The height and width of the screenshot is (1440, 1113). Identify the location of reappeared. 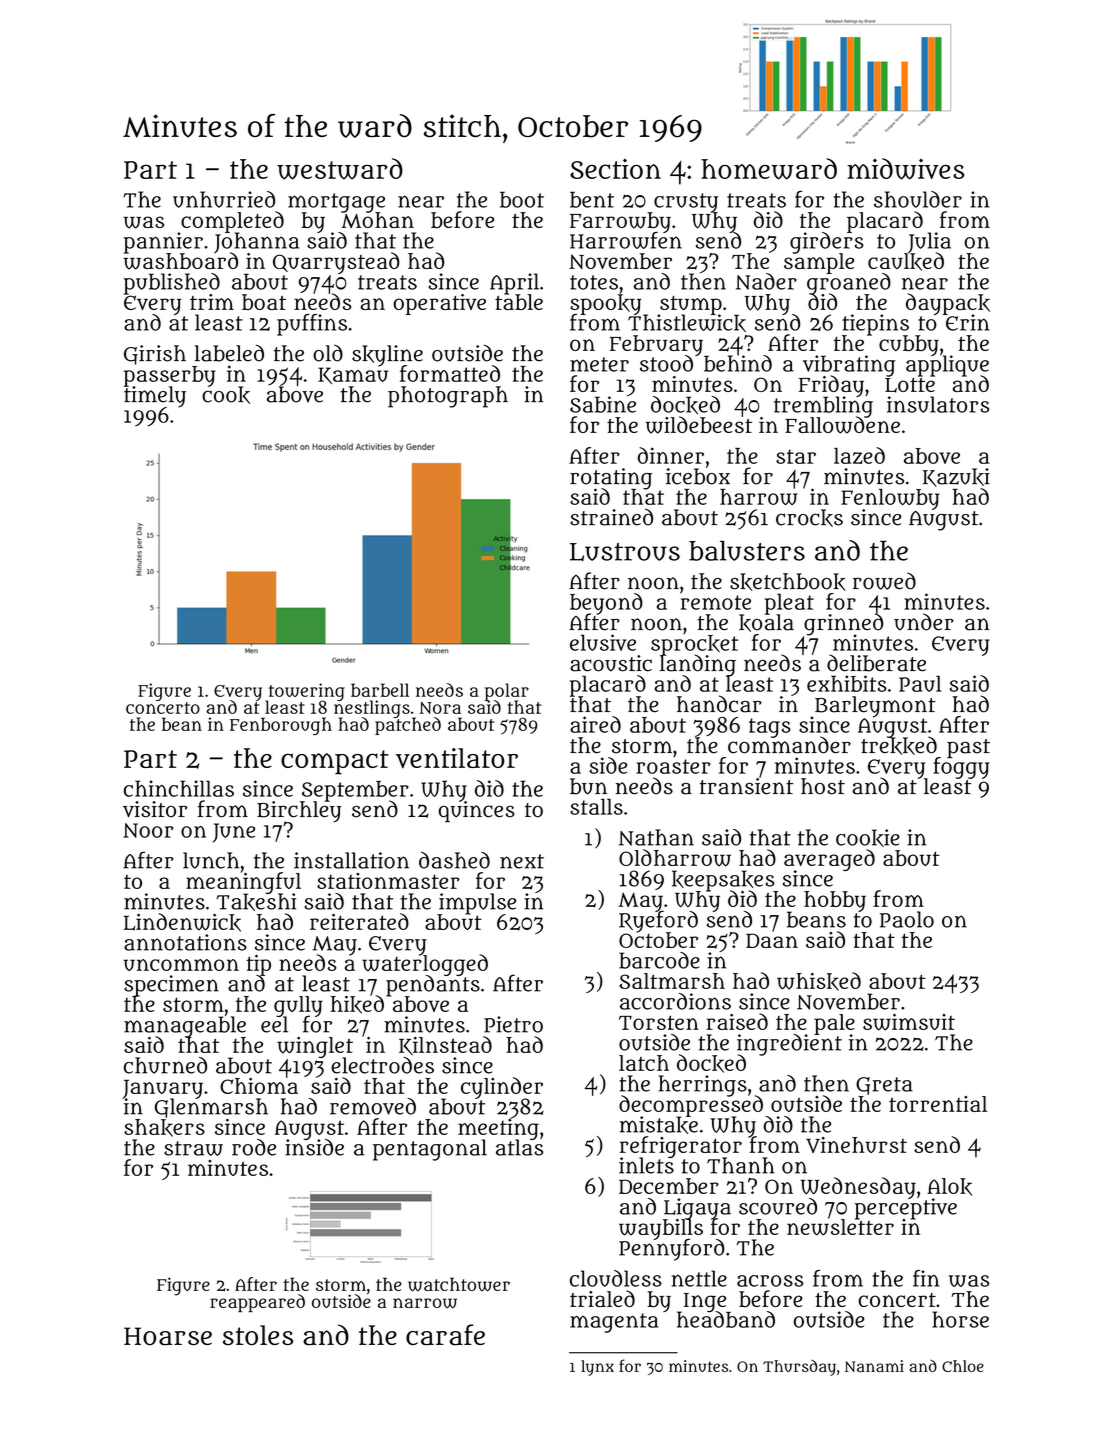
(257, 1303).
